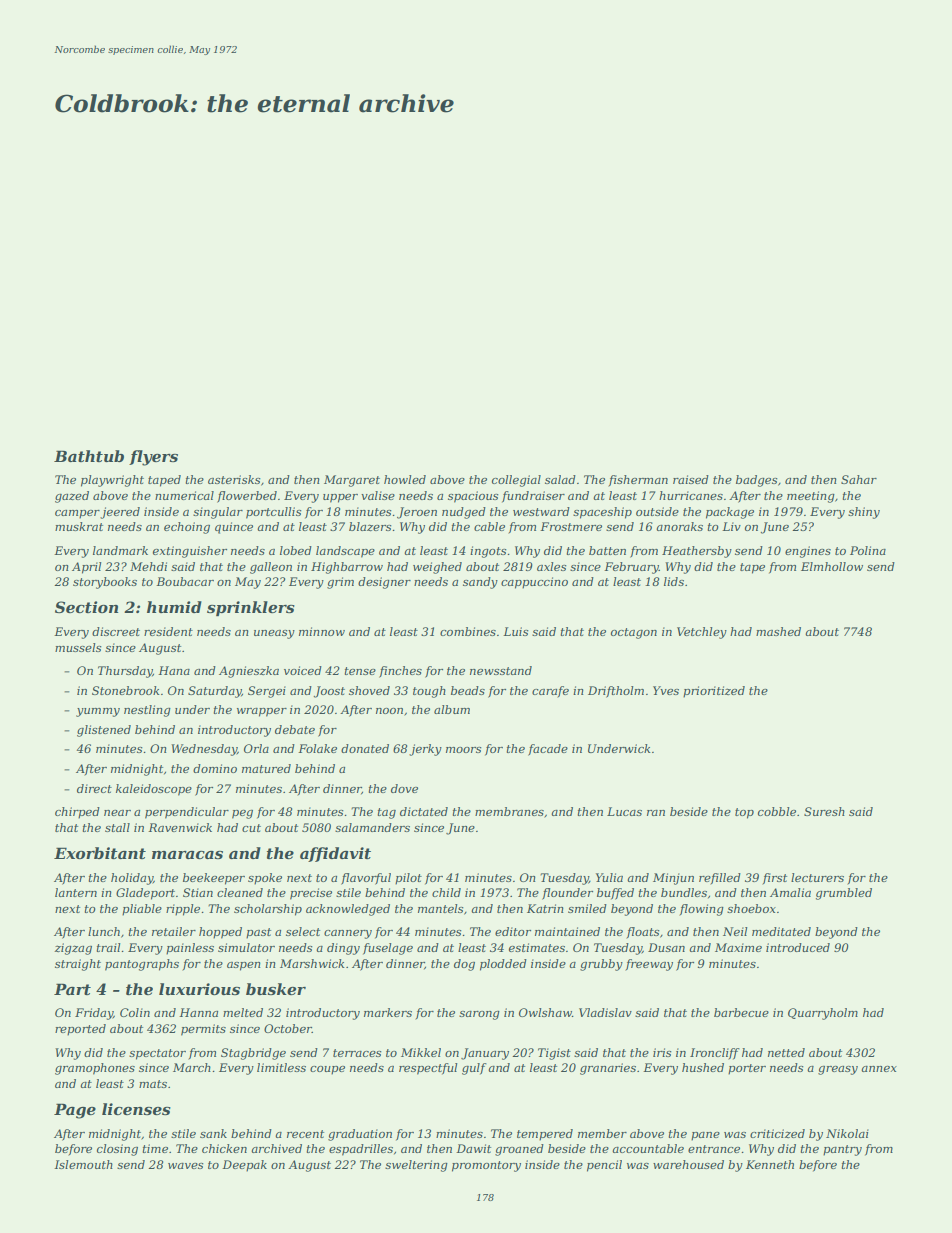 This screenshot has width=952, height=1233. I want to click on fuselage, so click(388, 949).
